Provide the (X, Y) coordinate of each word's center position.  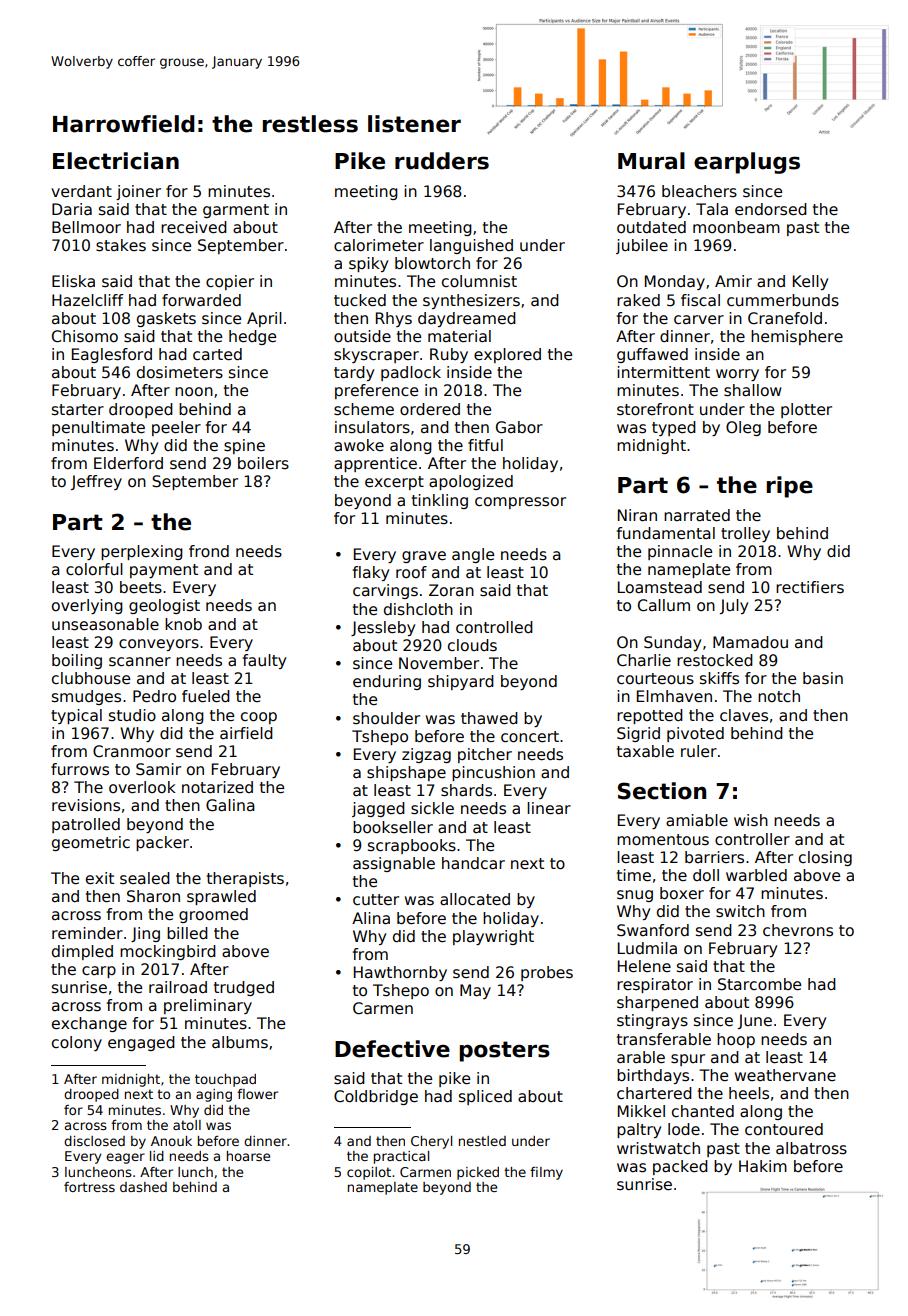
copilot (369, 1173)
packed (680, 1167)
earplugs (747, 163)
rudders (442, 161)
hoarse (248, 1156)
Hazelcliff (87, 300)
